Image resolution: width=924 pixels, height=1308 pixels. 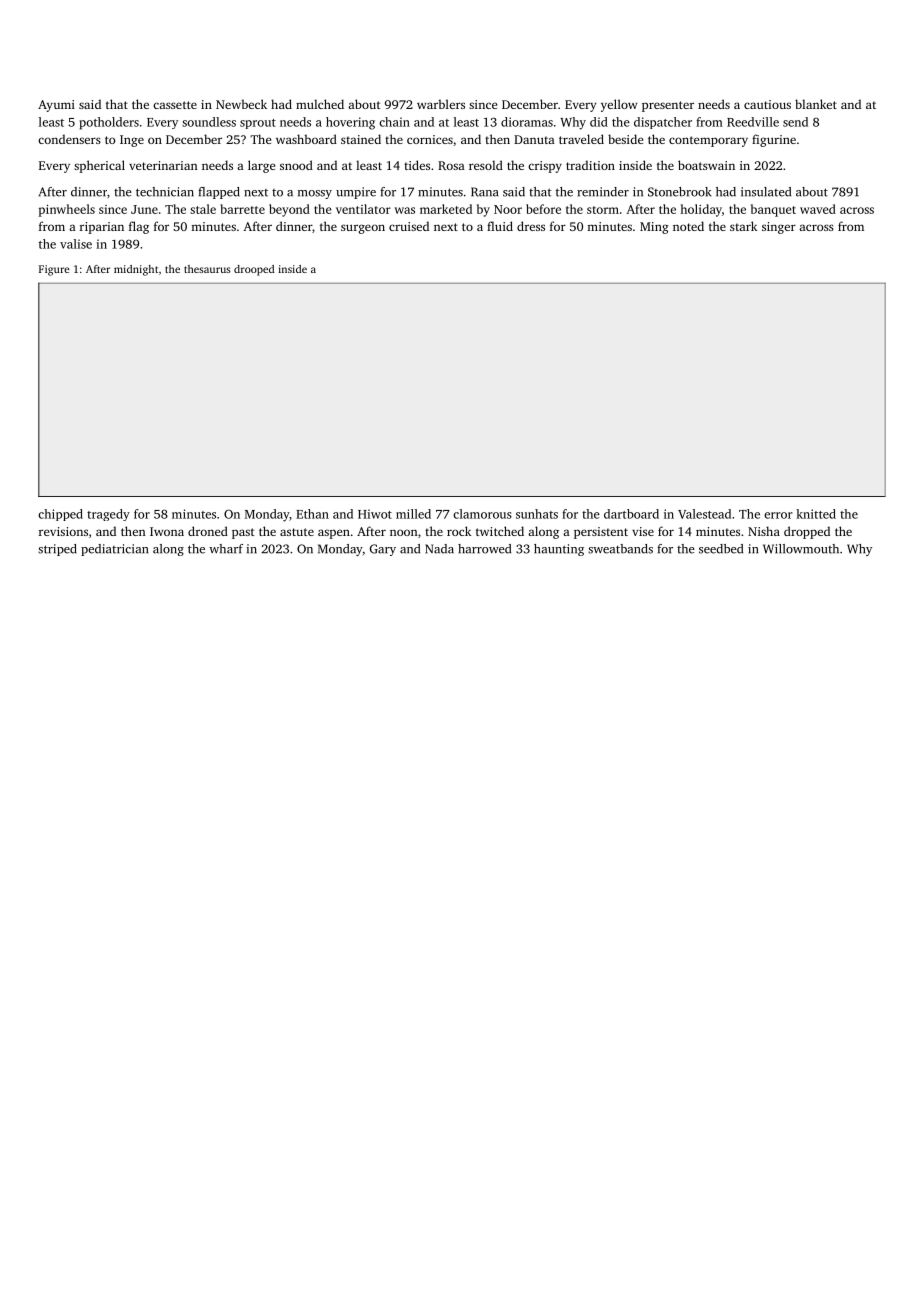 What do you see at coordinates (320, 104) in the image?
I see `mulched` at bounding box center [320, 104].
